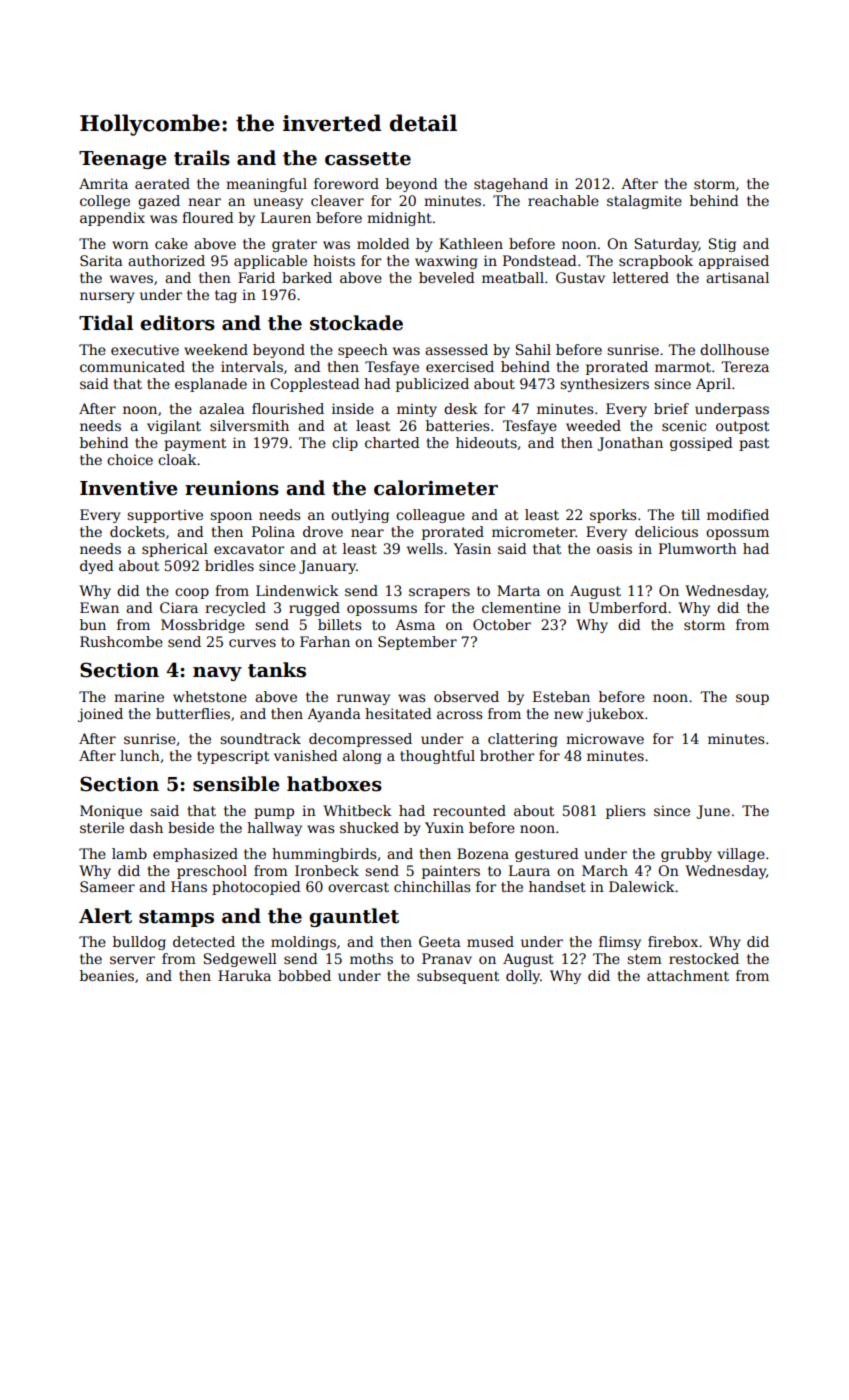 Image resolution: width=849 pixels, height=1400 pixels. Describe the element at coordinates (523, 740) in the screenshot. I see `clattering` at that location.
